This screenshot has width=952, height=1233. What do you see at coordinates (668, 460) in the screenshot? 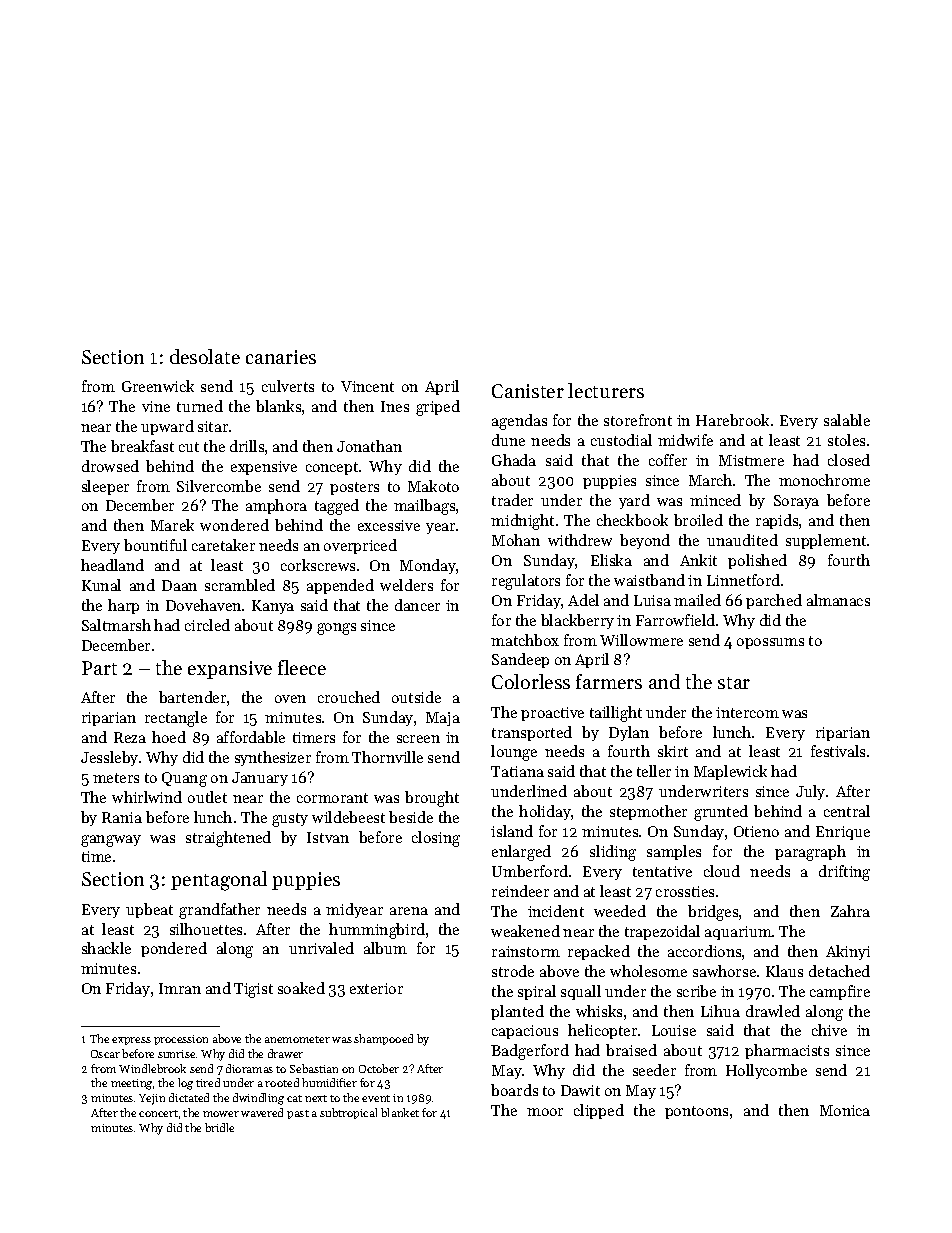
I see `coffer` at bounding box center [668, 460].
